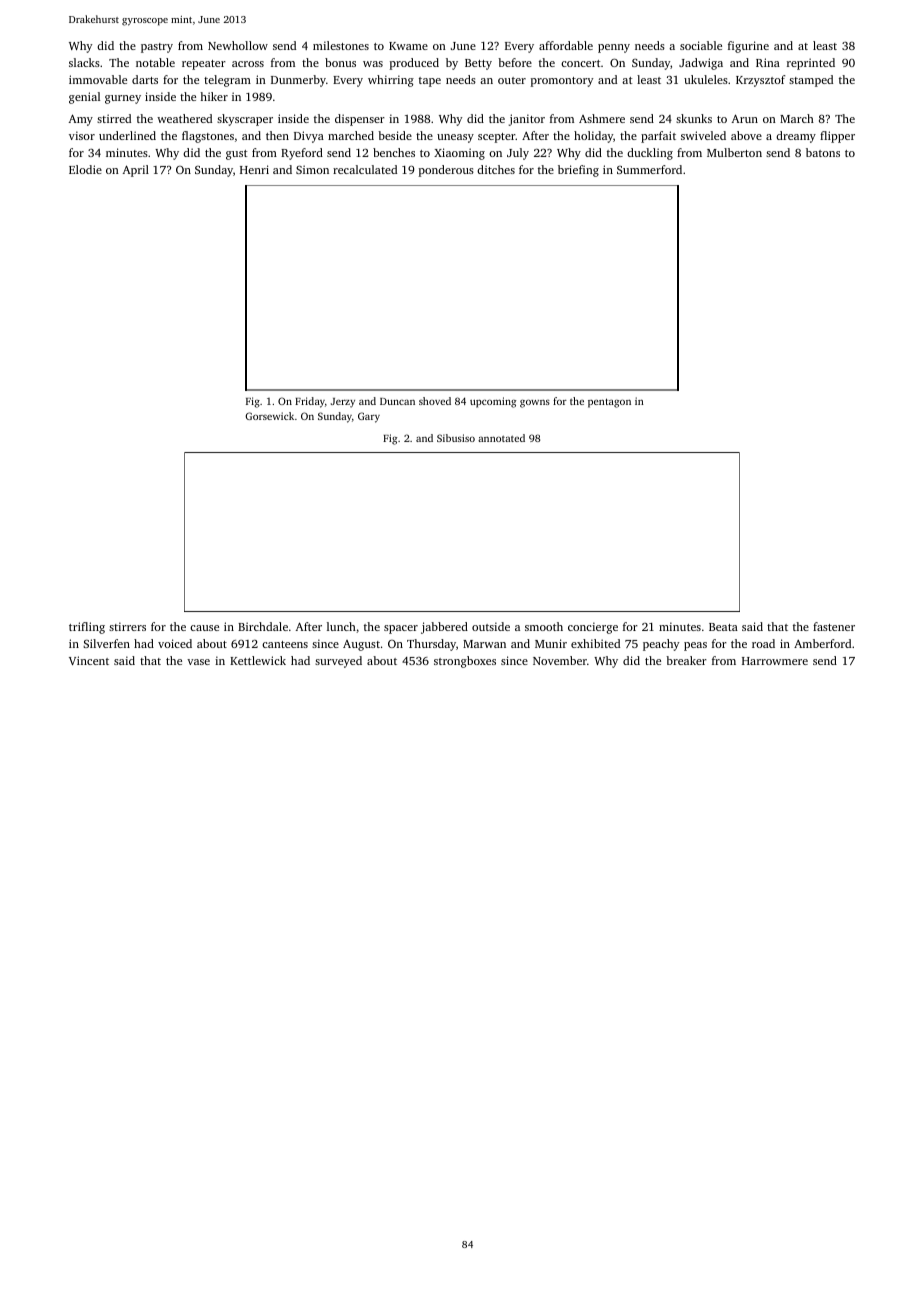 Image resolution: width=924 pixels, height=1308 pixels. Describe the element at coordinates (397, 401) in the screenshot. I see `Duncan` at that location.
